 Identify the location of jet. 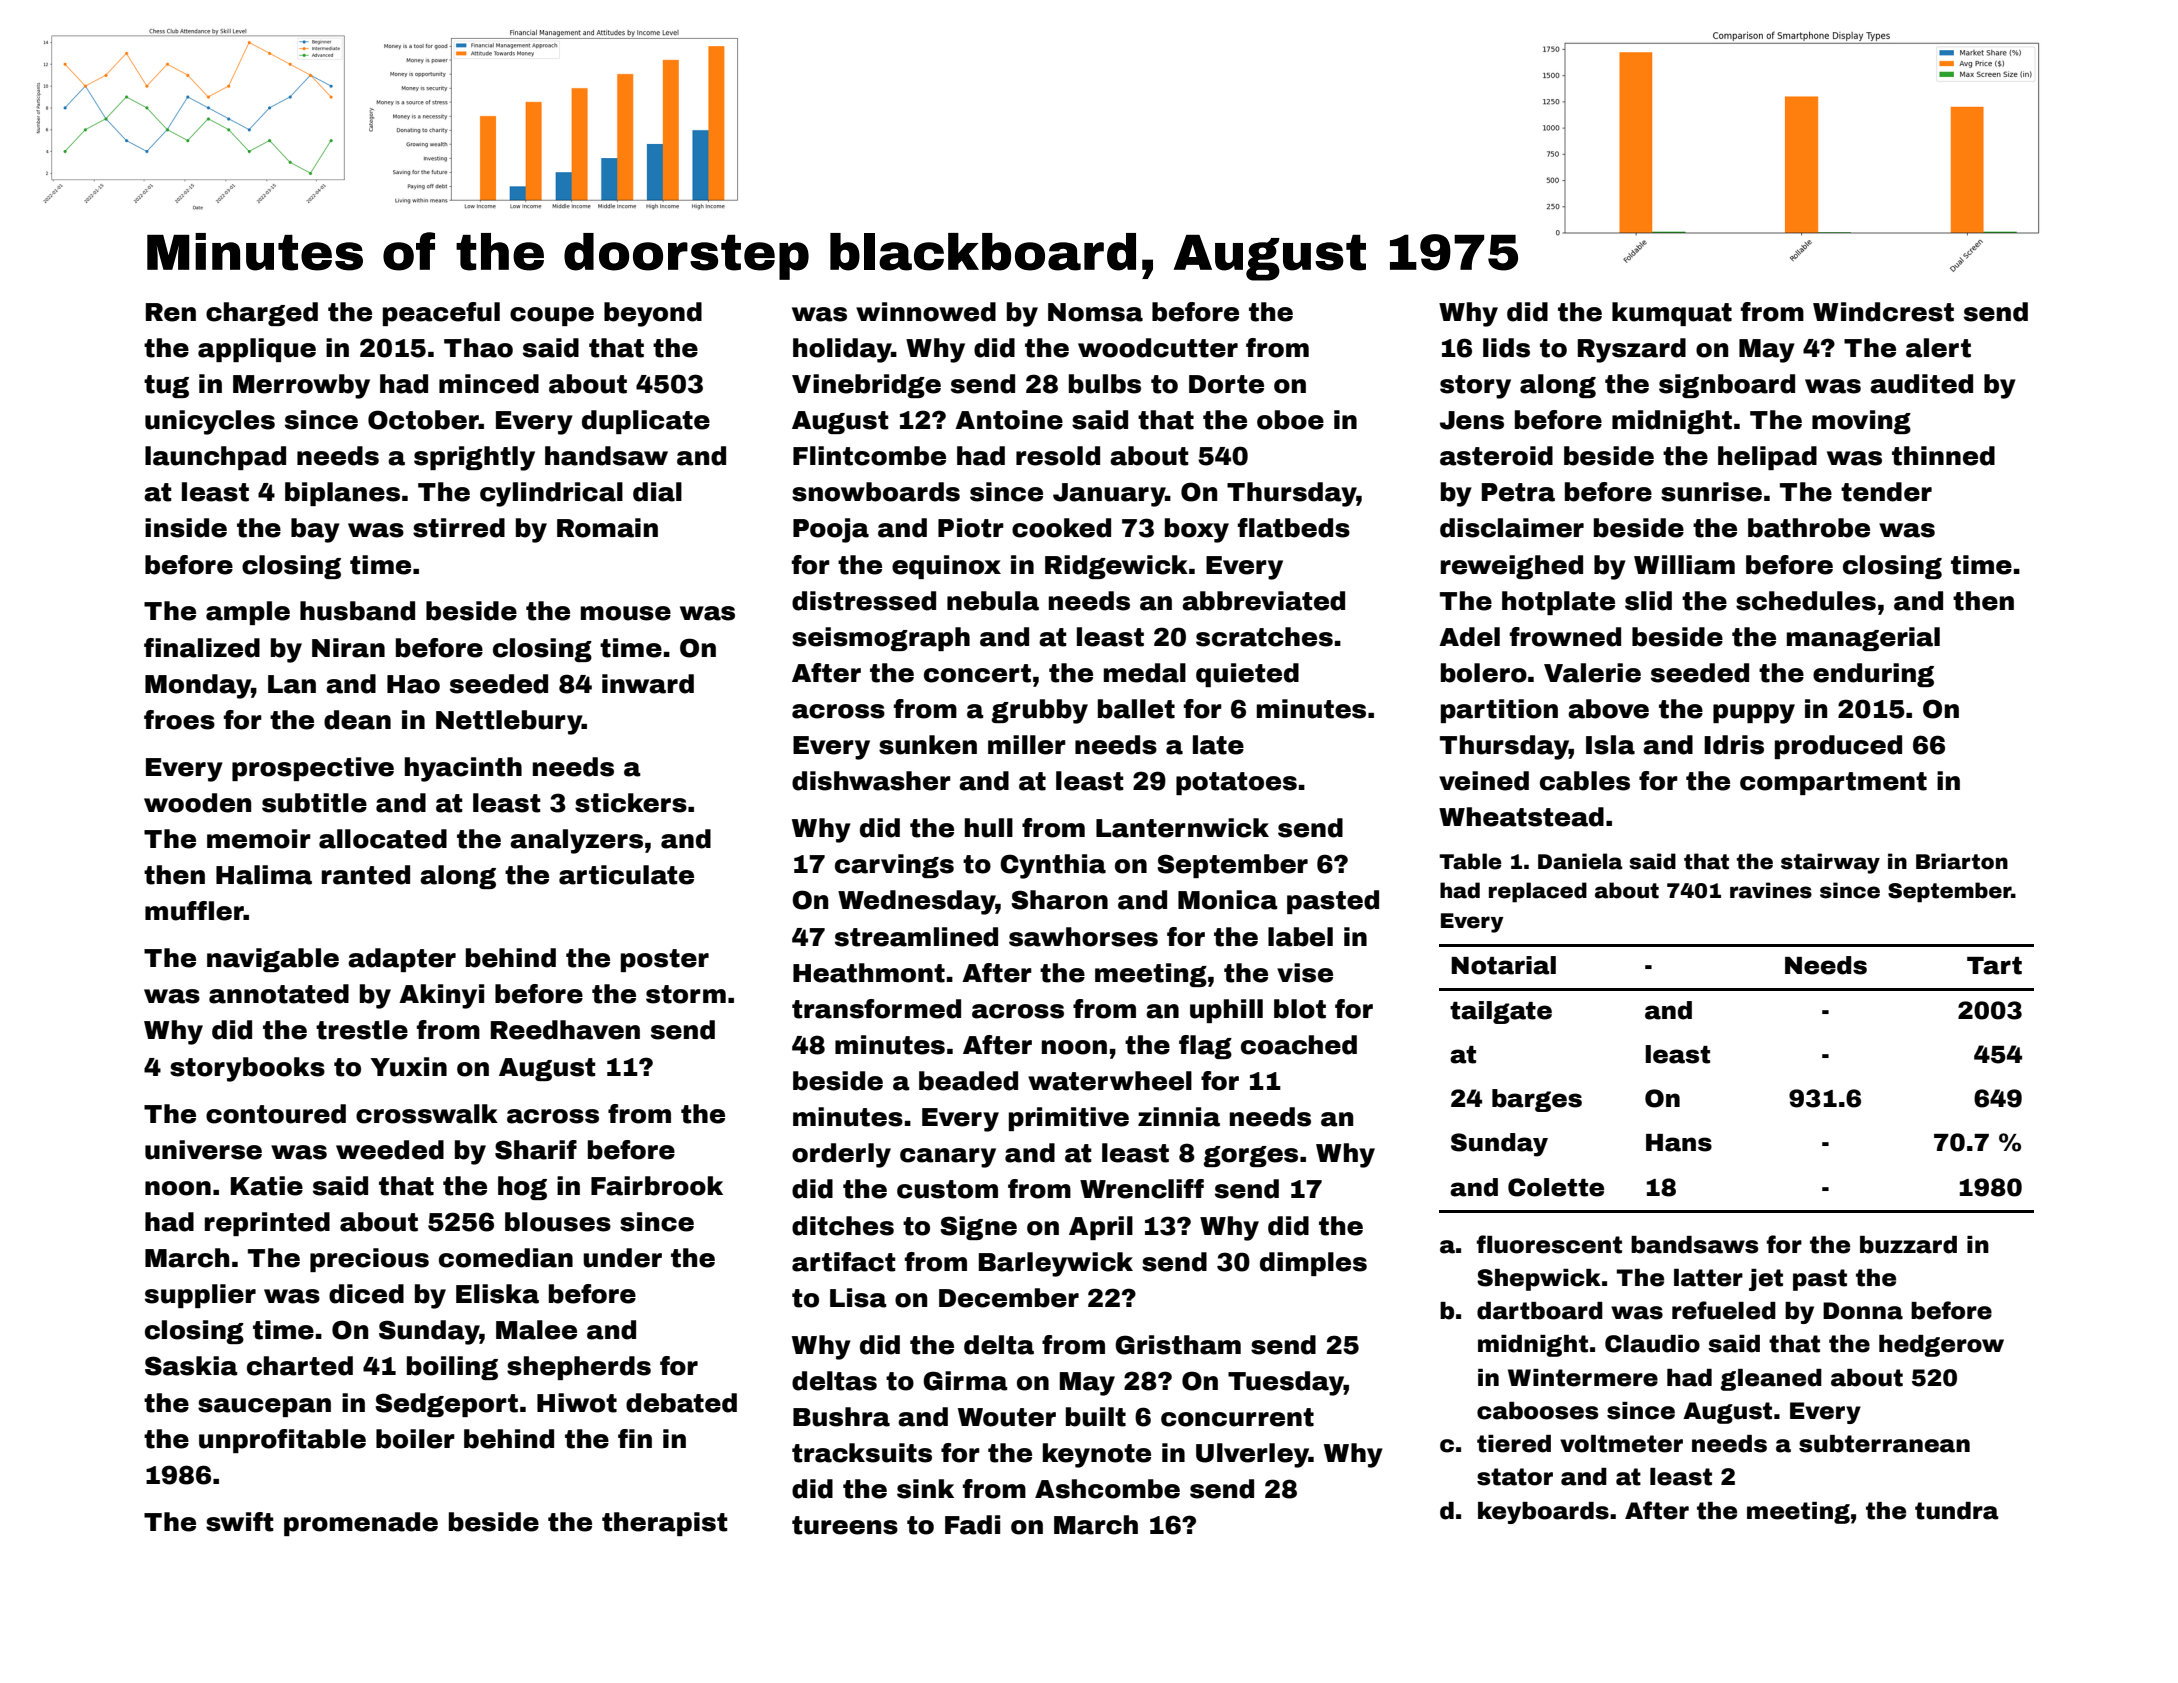
(1766, 1280).
